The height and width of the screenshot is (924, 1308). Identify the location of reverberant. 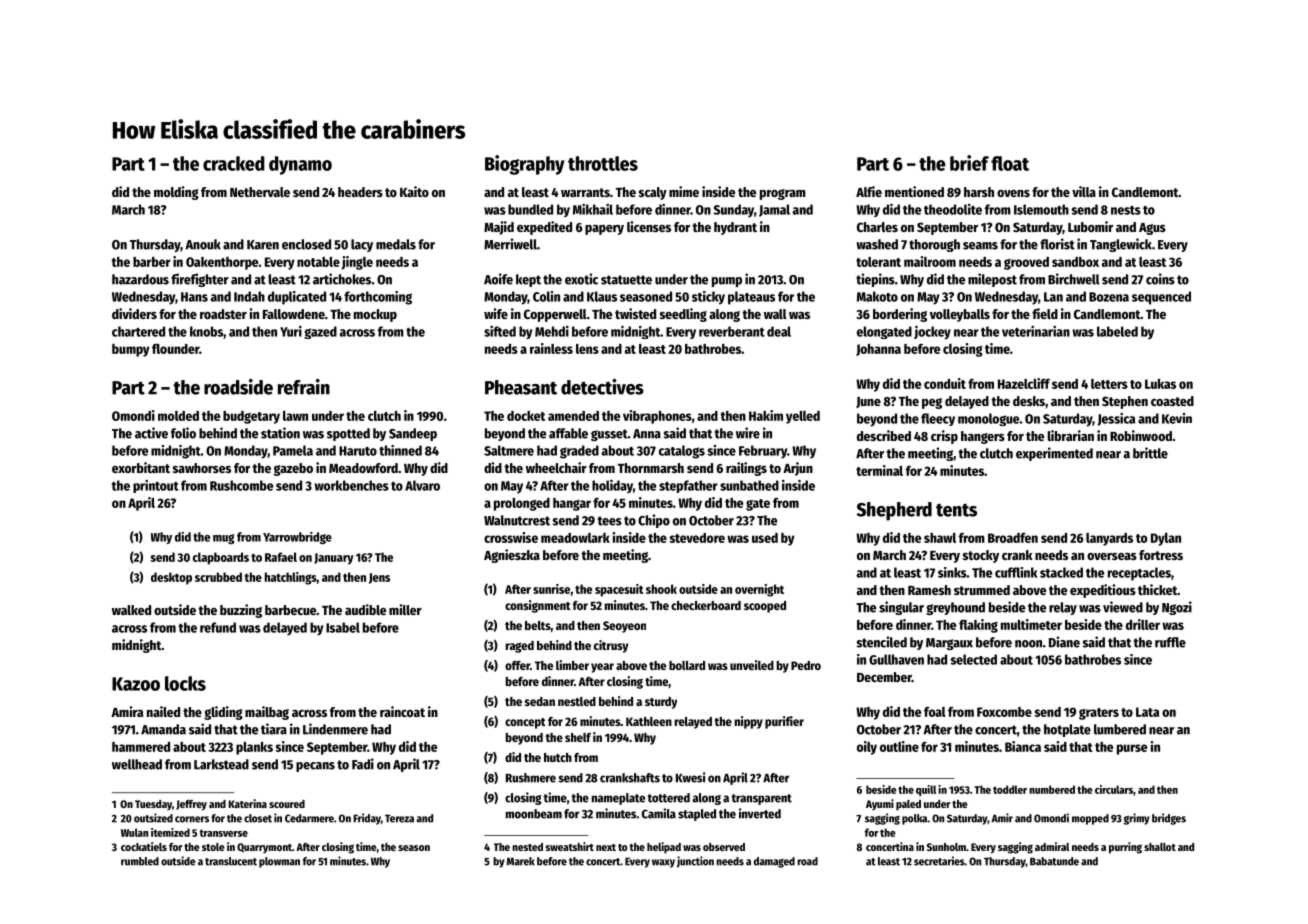
(732, 331).
